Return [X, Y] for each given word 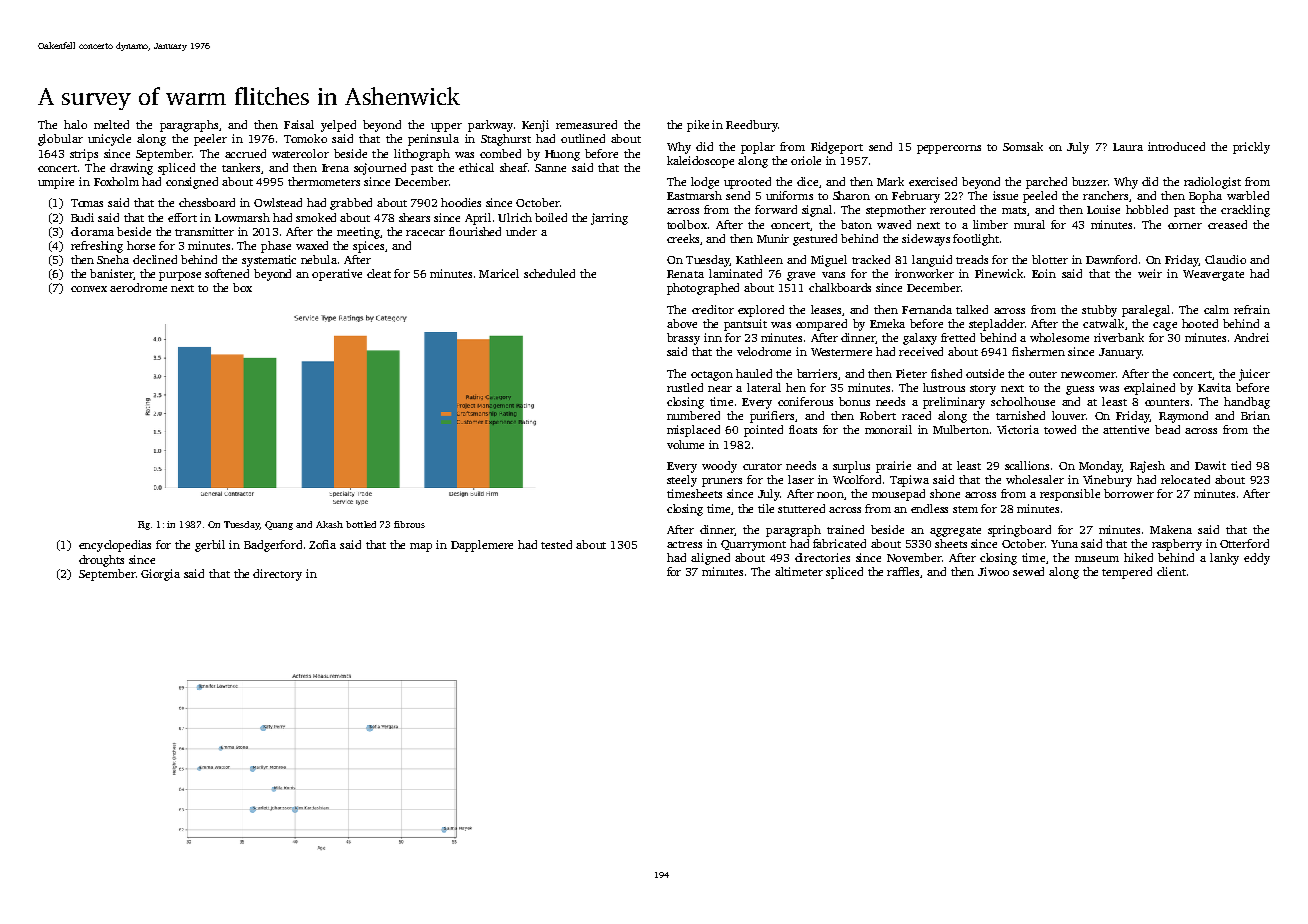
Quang [279, 525]
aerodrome [138, 287]
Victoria [1018, 429]
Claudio [1225, 259]
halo [75, 124]
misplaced [693, 431]
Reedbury [752, 126]
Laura [1128, 147]
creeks [683, 238]
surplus [851, 467]
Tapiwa [909, 481]
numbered [693, 415]
